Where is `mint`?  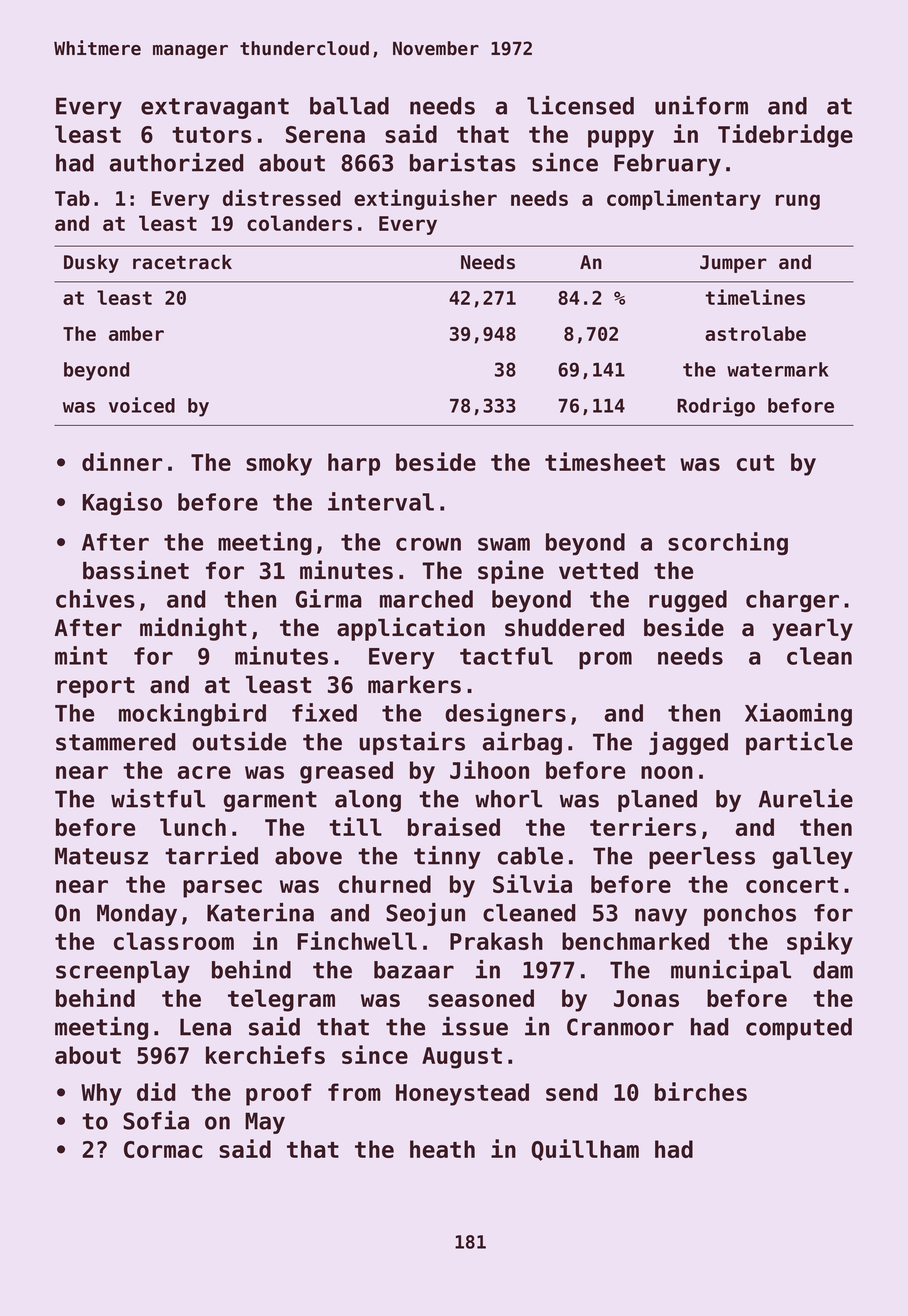
mint is located at coordinates (81, 655).
